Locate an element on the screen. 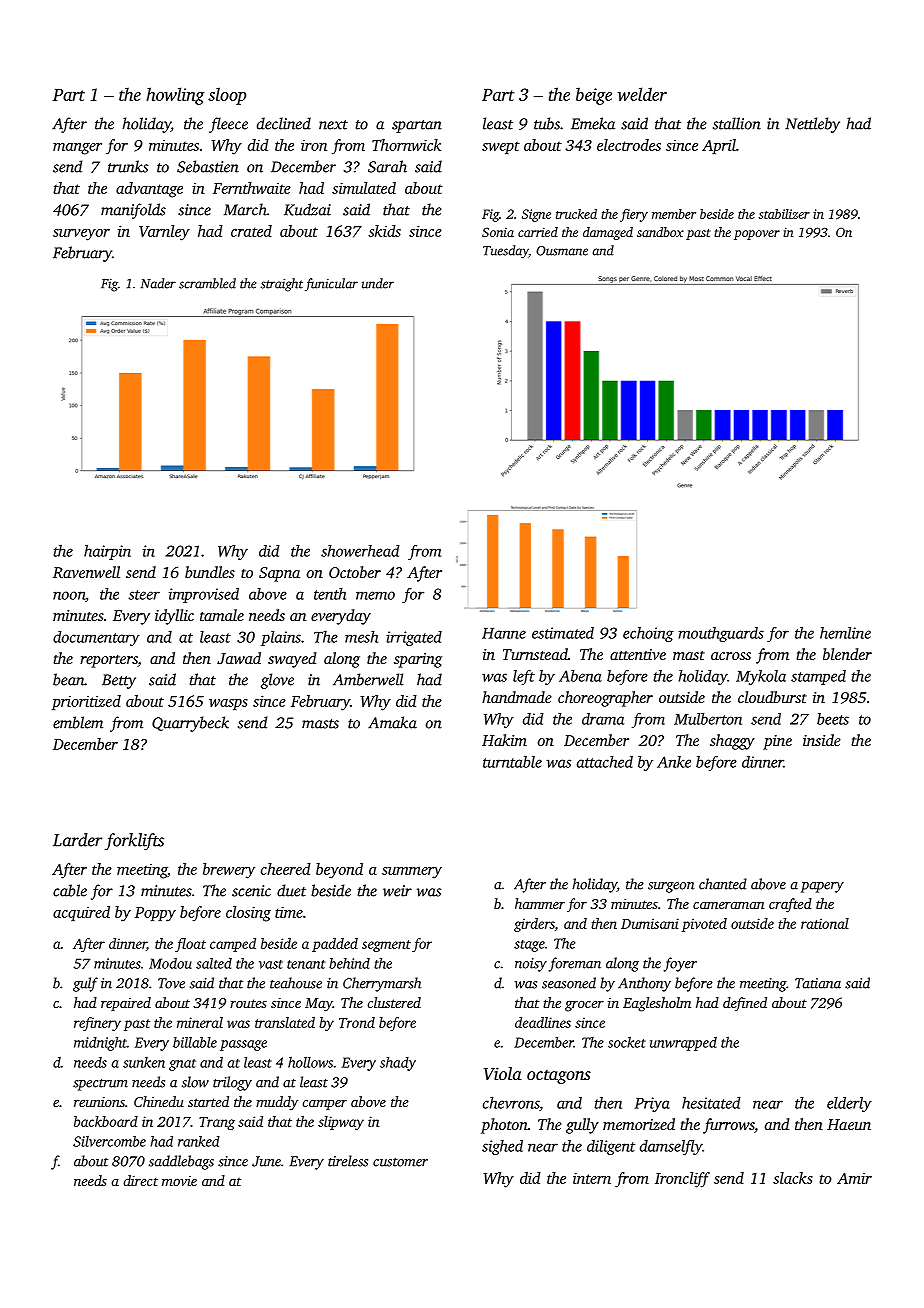  emblem is located at coordinates (78, 722).
